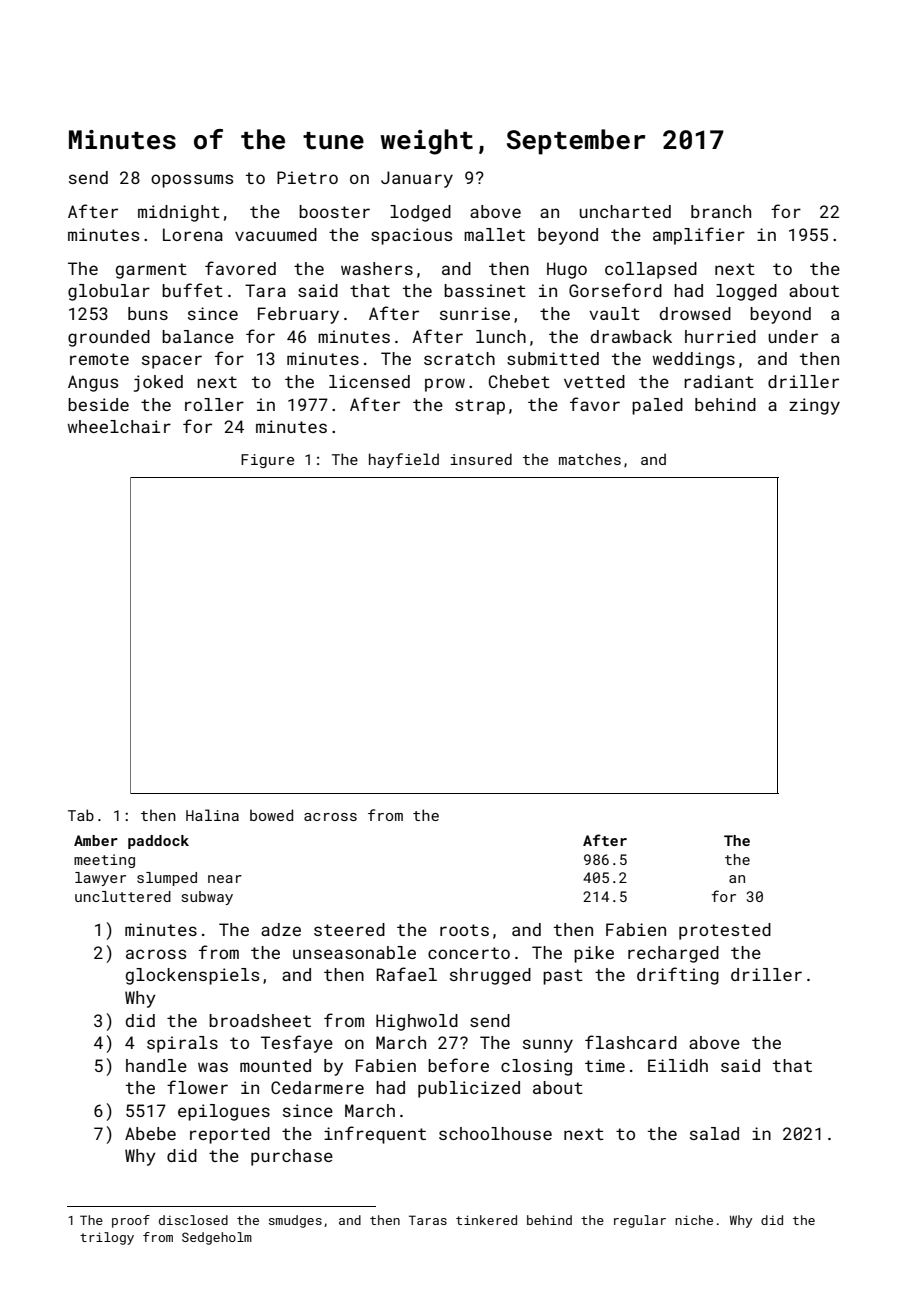 The height and width of the document is (1316, 908). I want to click on regular, so click(640, 1221).
